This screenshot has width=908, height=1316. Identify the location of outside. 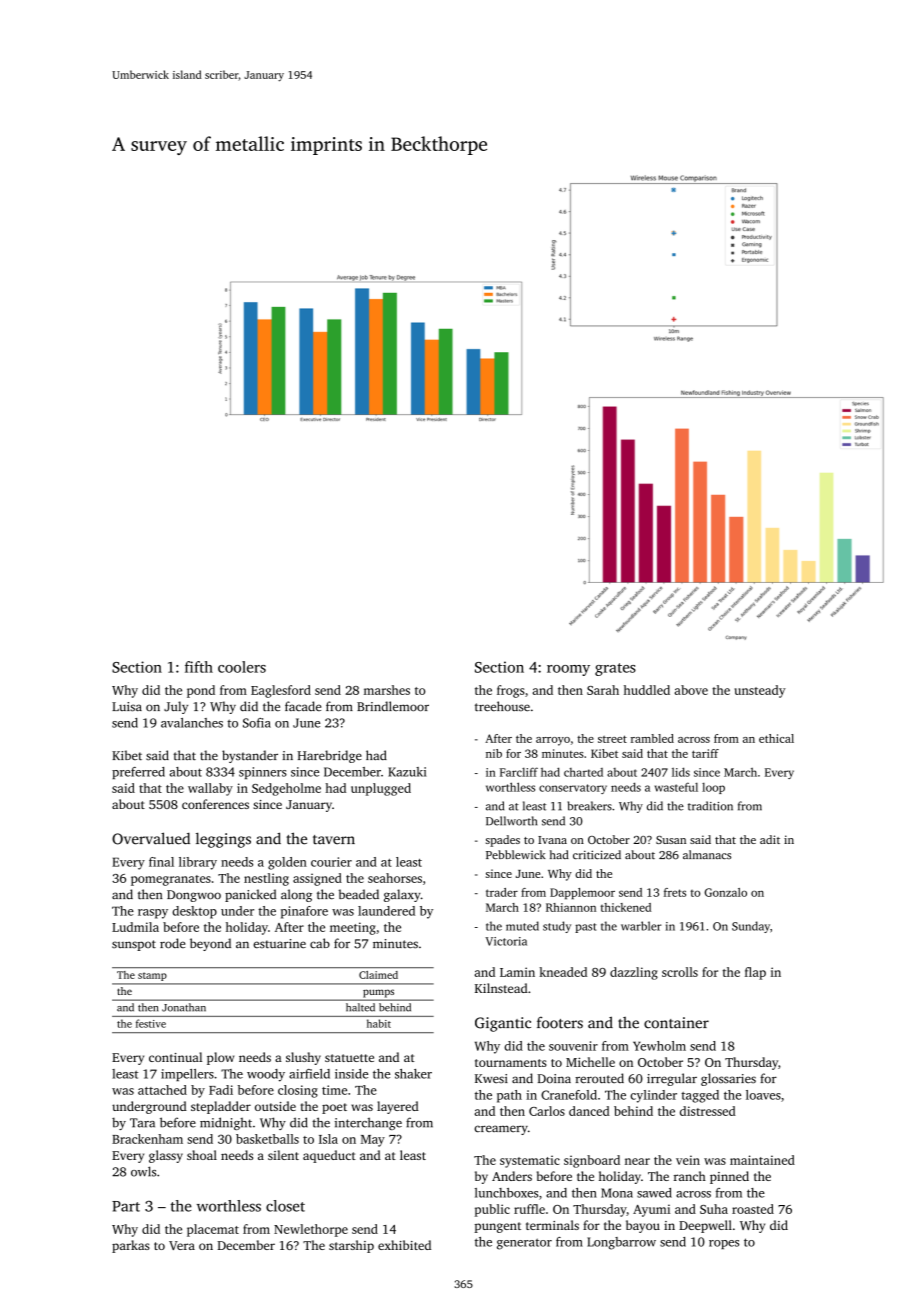
(275, 1106).
